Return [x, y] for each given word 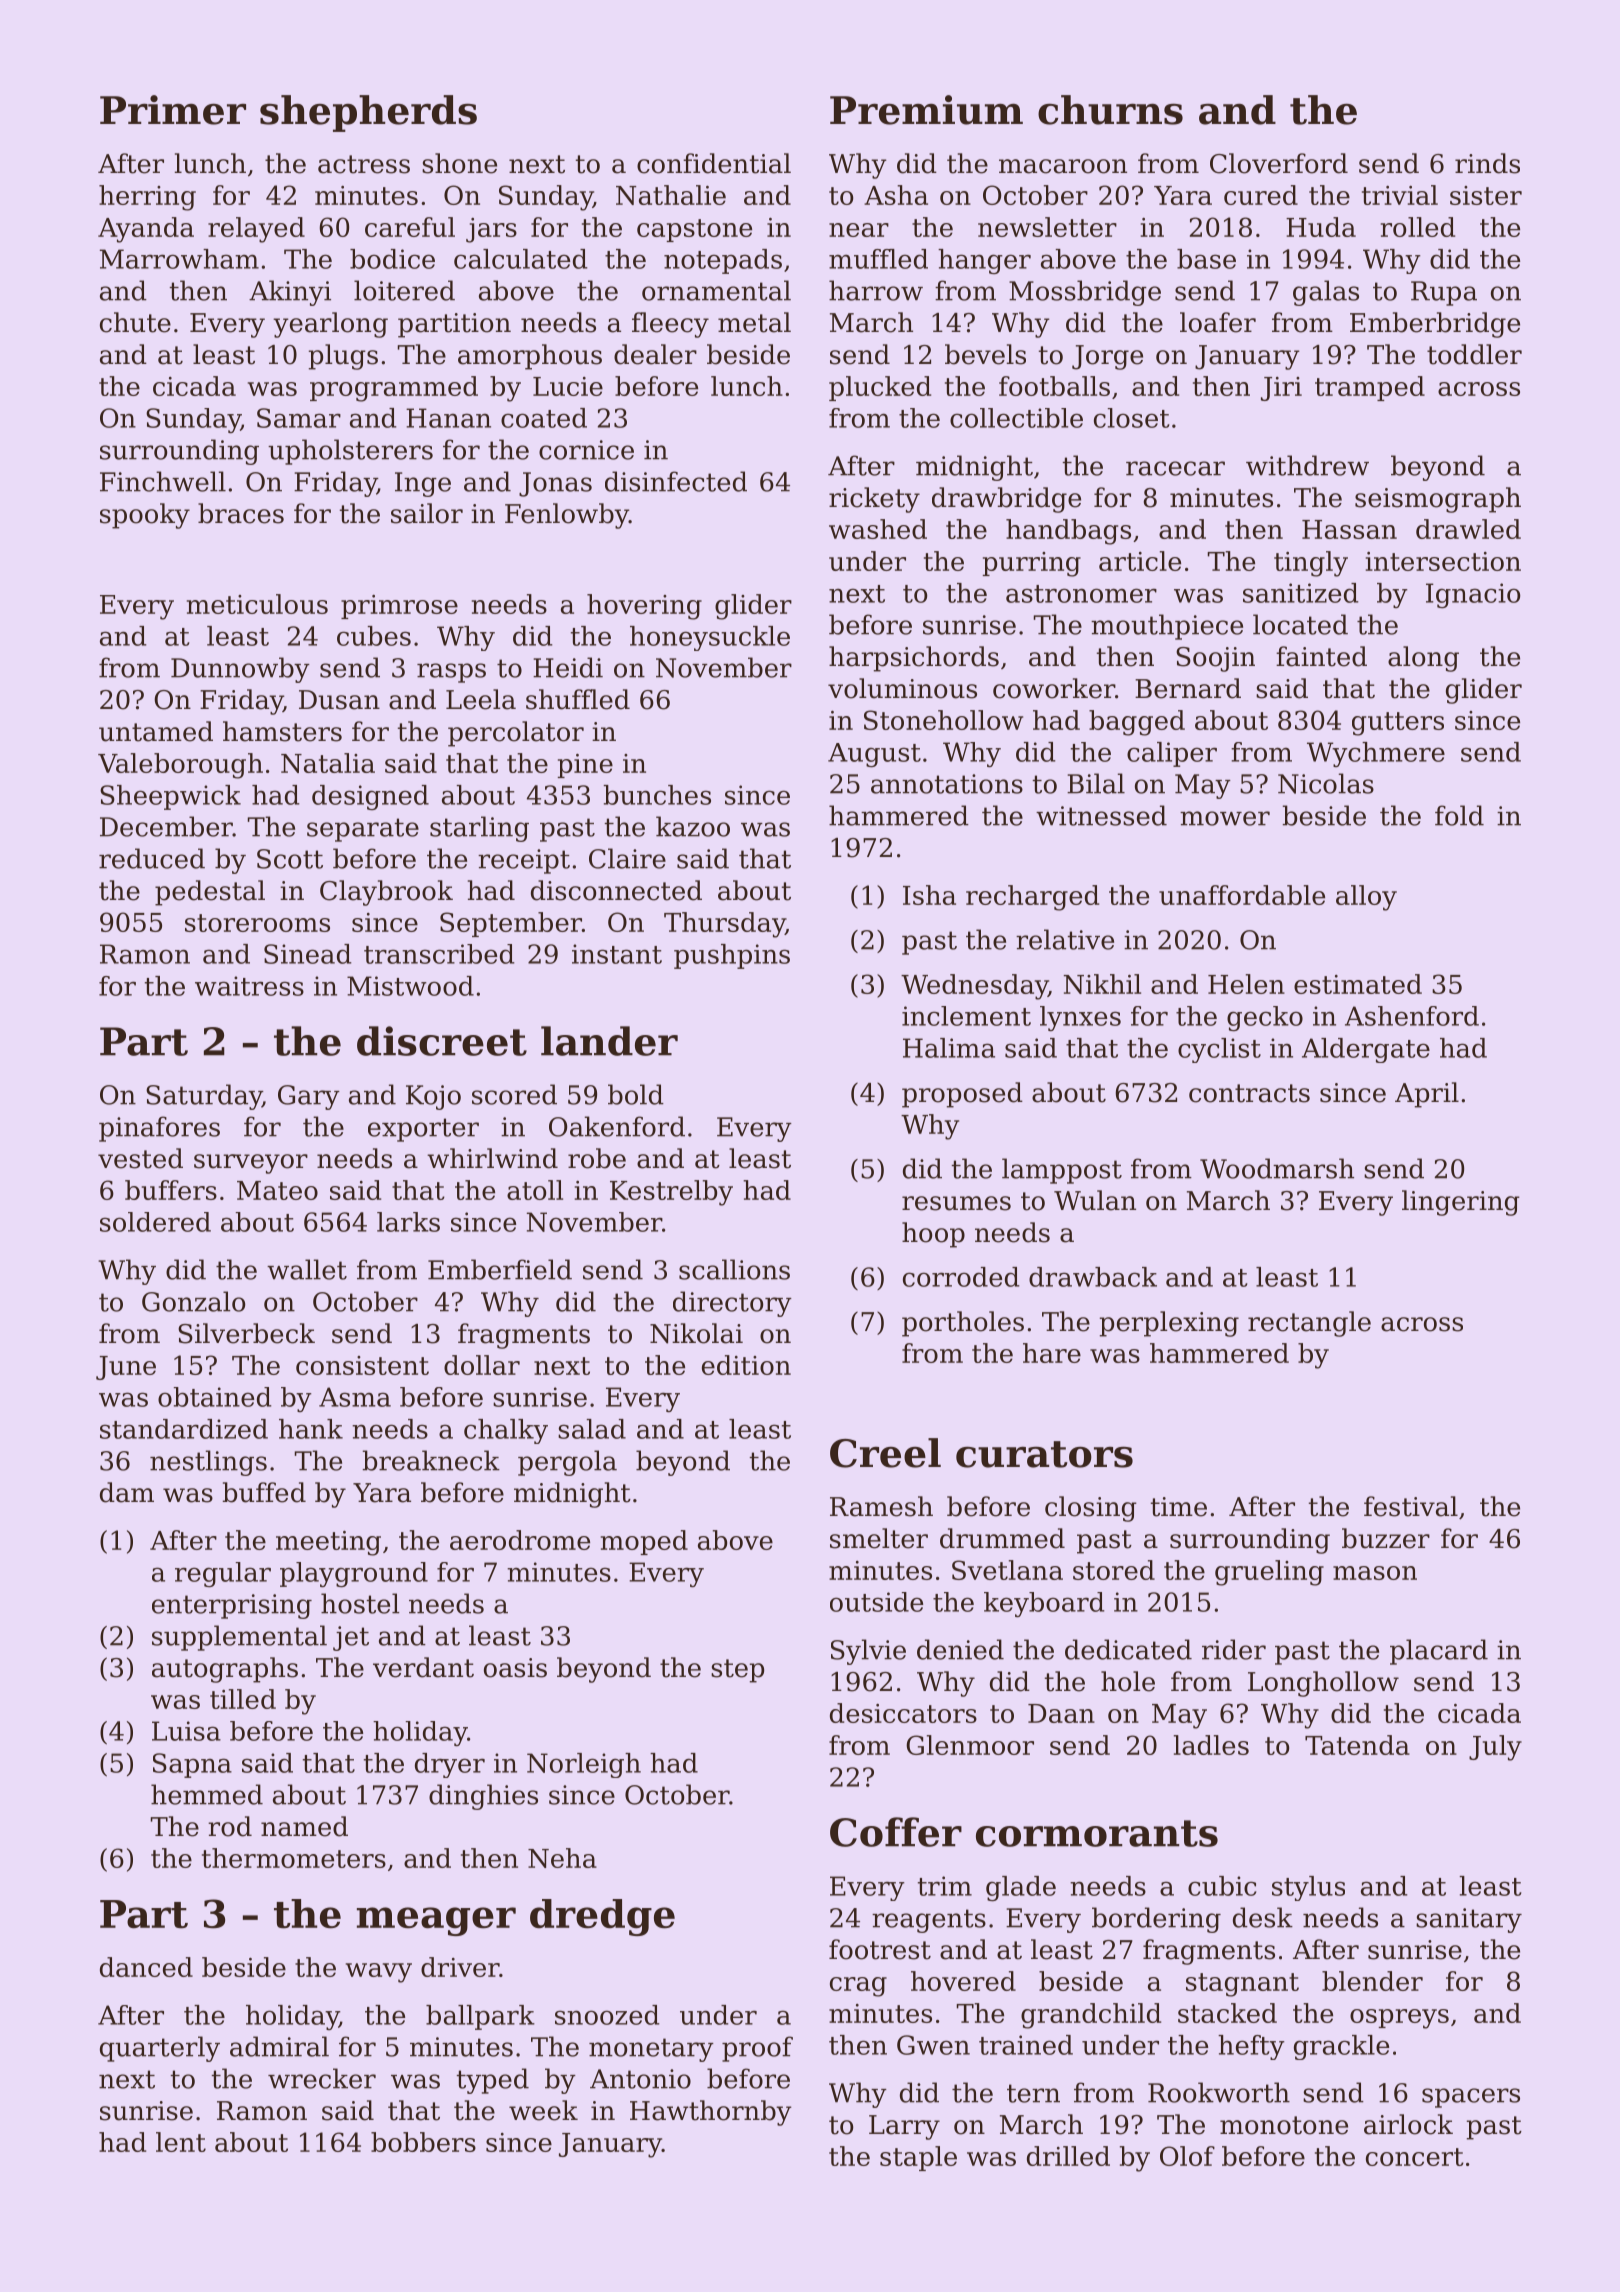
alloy [1366, 898]
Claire [627, 858]
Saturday [204, 1097]
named [304, 1826]
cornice [586, 450]
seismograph [1438, 500]
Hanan [448, 418]
